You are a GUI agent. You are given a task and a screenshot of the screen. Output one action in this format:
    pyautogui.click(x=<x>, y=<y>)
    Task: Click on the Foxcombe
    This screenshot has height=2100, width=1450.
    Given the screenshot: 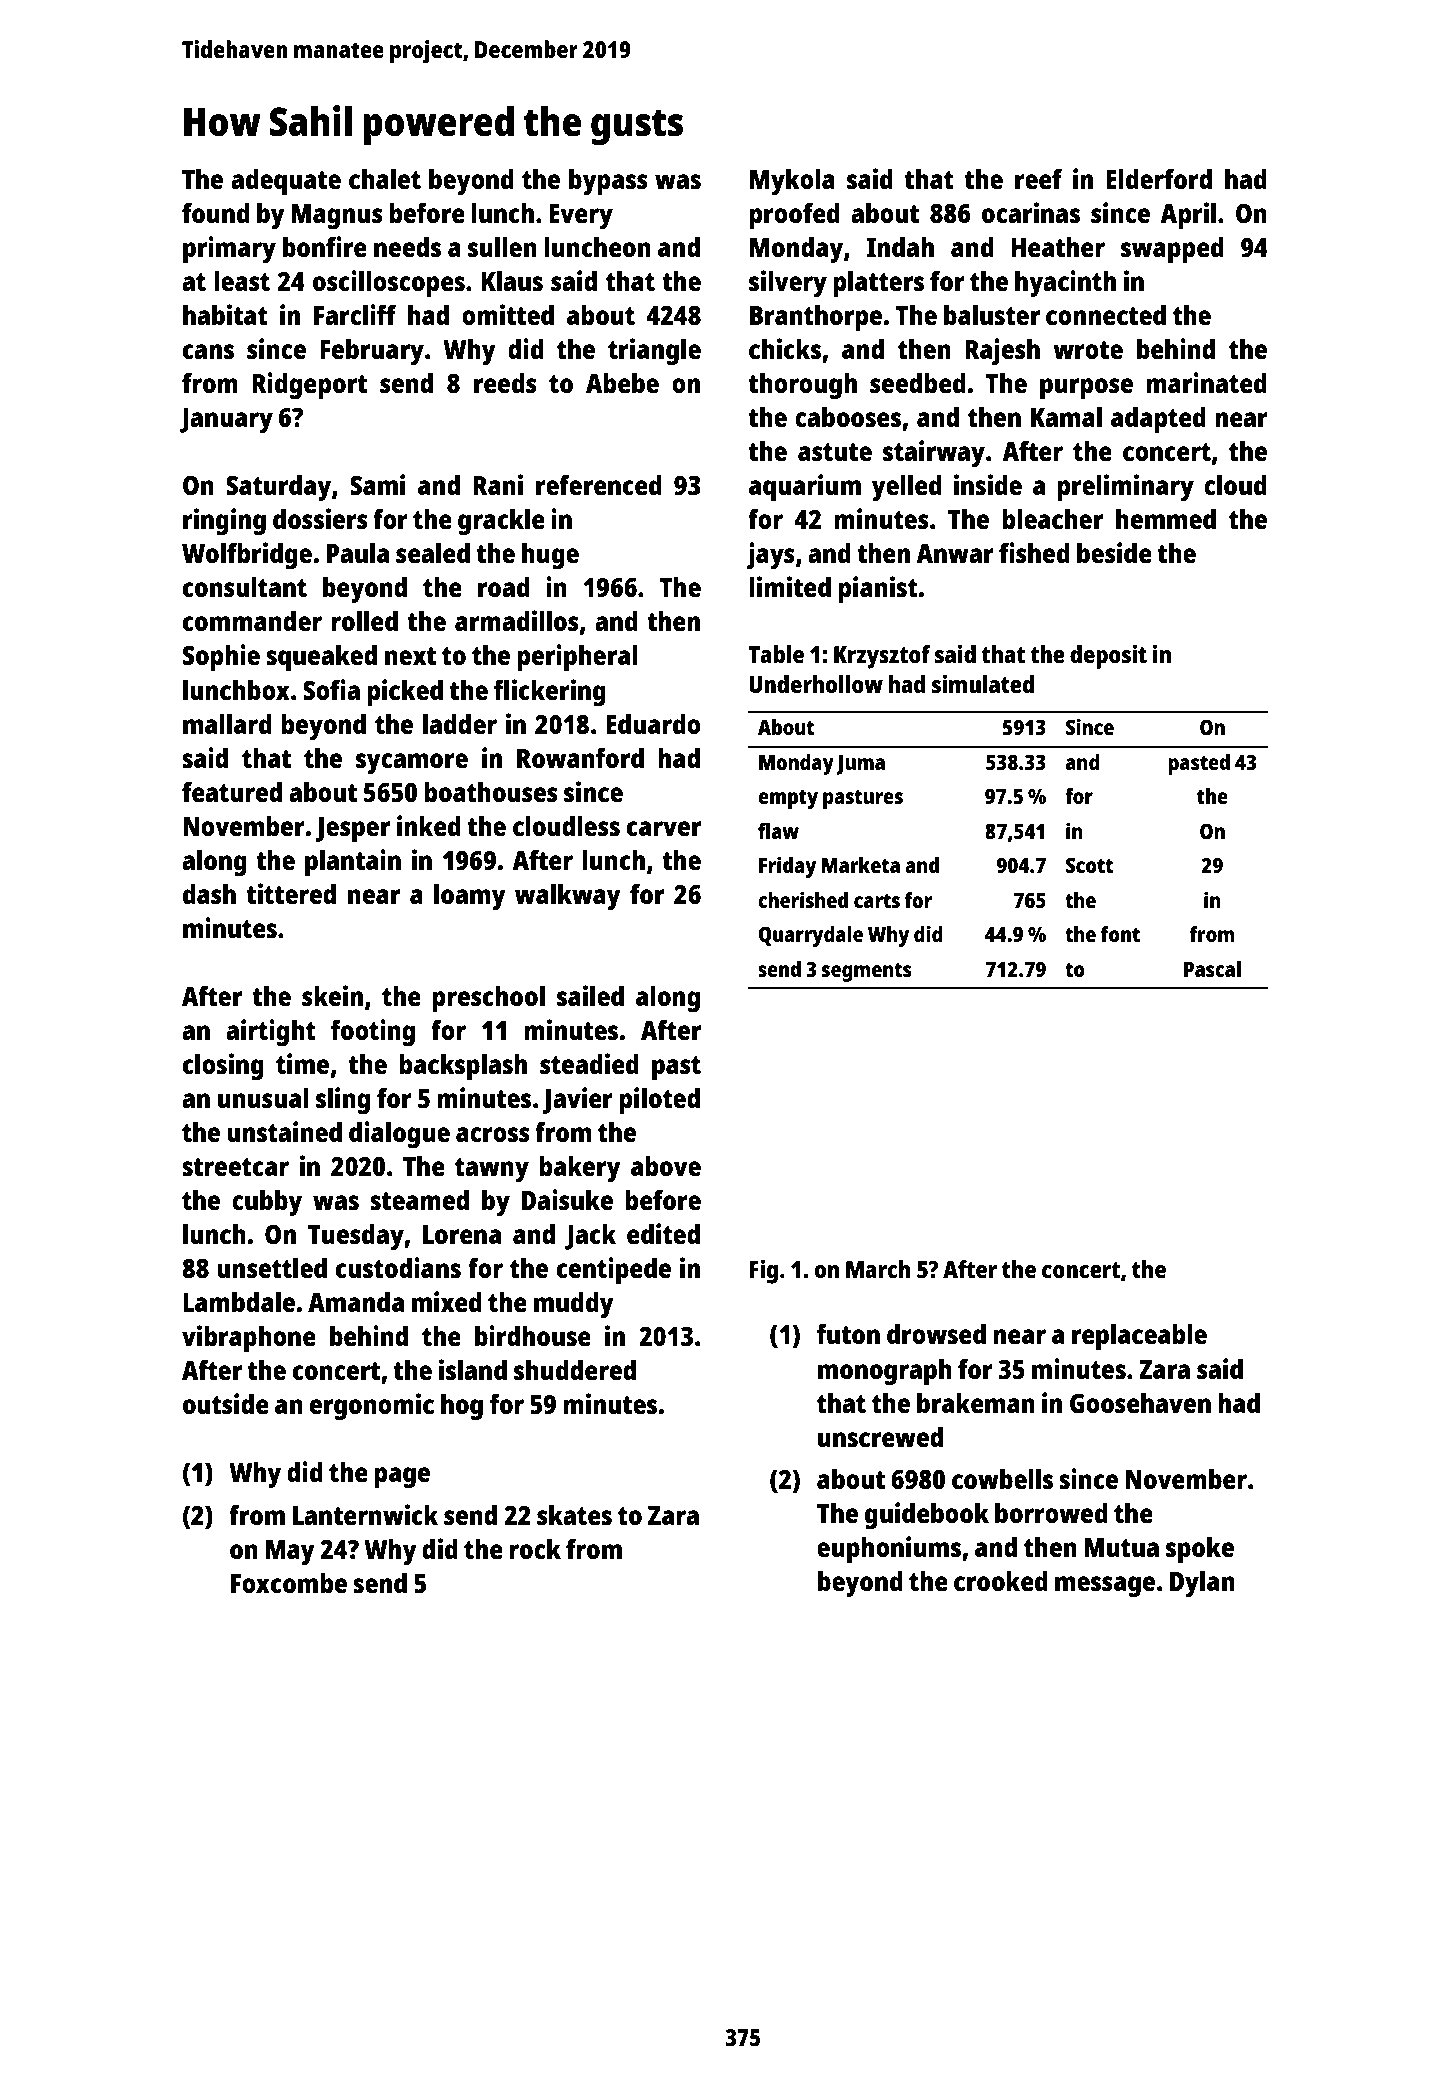 What is the action you would take?
    pyautogui.click(x=289, y=1583)
